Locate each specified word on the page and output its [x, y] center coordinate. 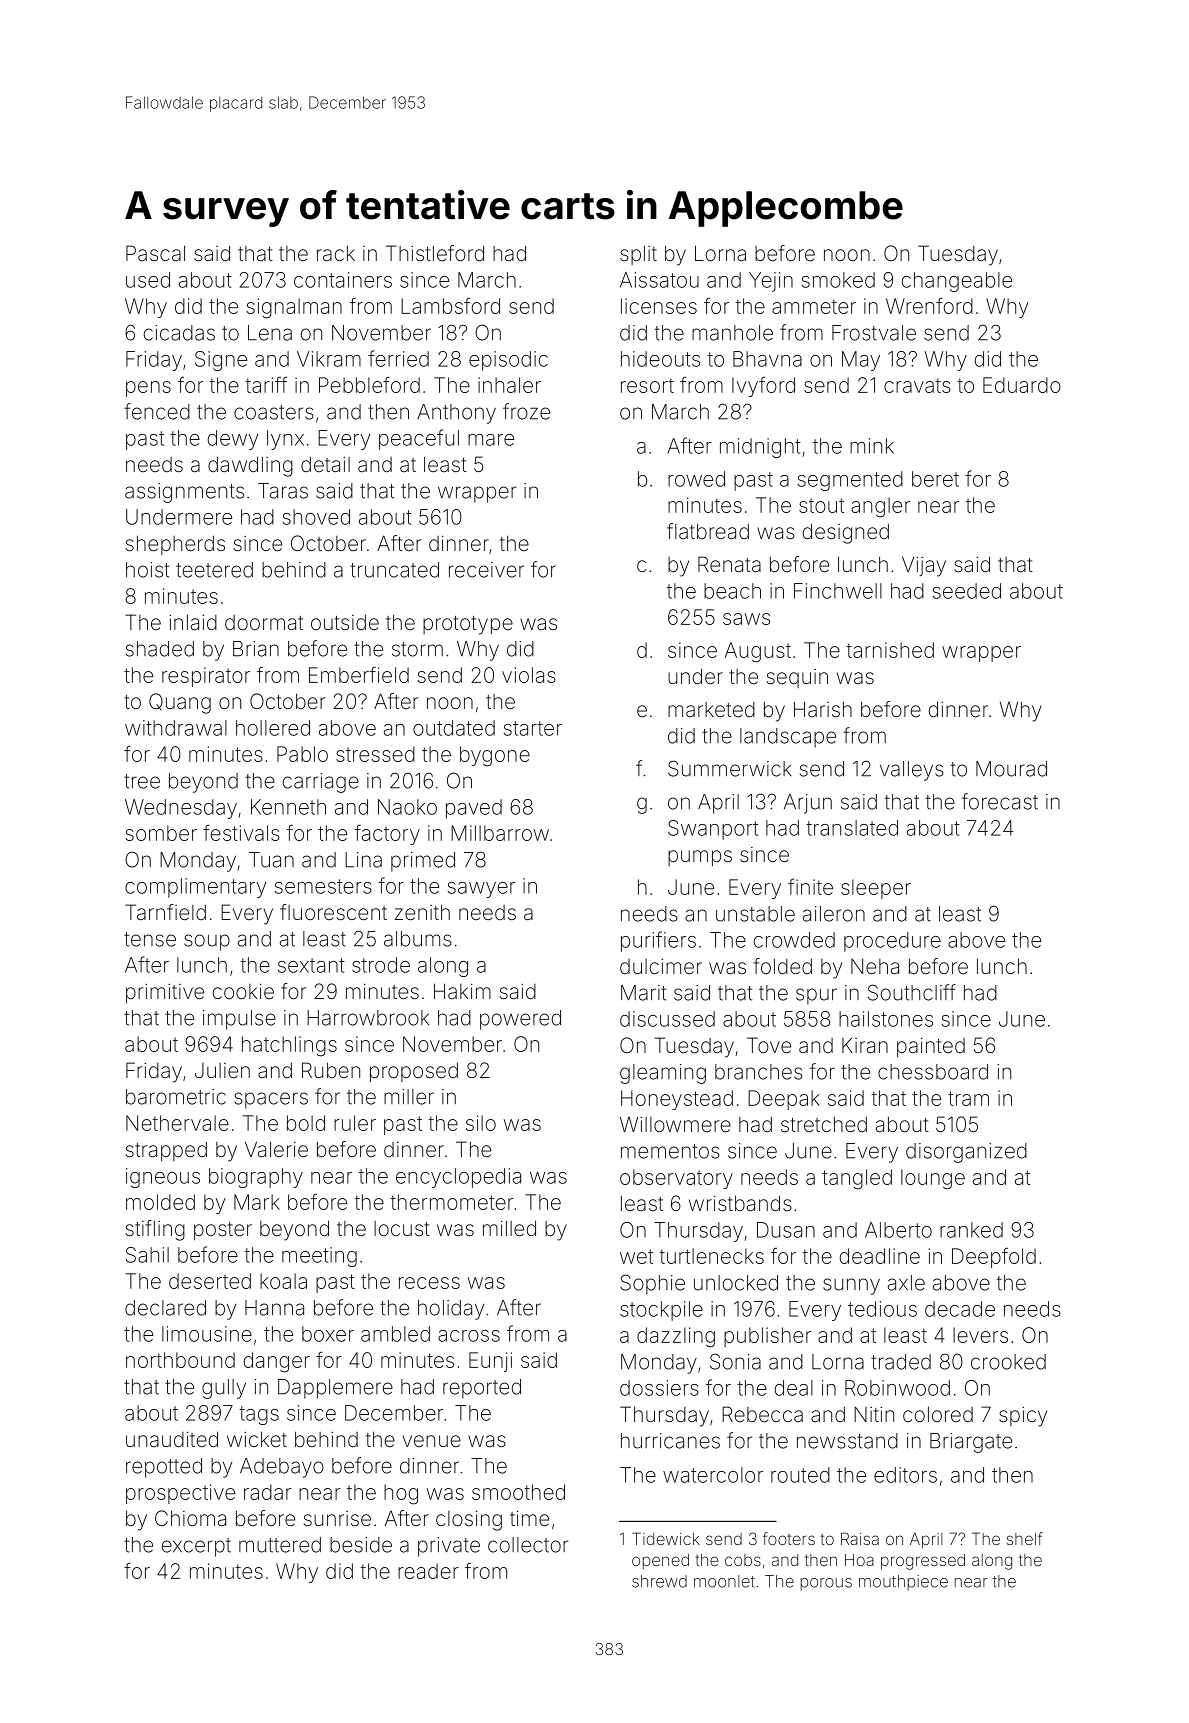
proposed [414, 1072]
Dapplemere [335, 1389]
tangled [857, 1179]
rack [336, 253]
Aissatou [659, 280]
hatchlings [289, 1046]
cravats [917, 385]
